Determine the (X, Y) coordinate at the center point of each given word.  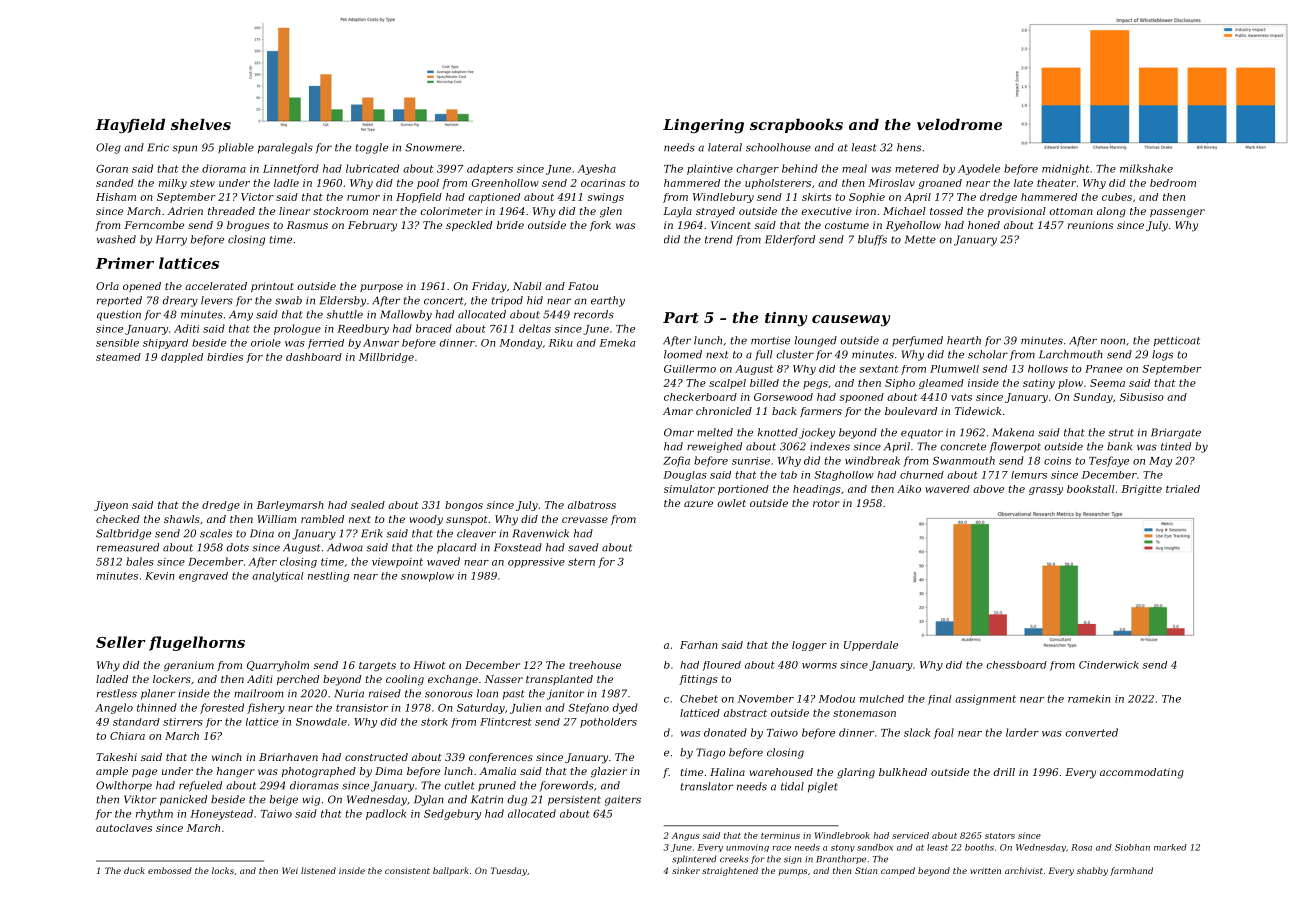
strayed (715, 212)
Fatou (583, 286)
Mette (920, 239)
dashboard (314, 357)
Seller (121, 642)
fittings (698, 680)
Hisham (116, 197)
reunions (1090, 225)
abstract (745, 713)
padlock (386, 814)
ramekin (1089, 699)
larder (1022, 732)
